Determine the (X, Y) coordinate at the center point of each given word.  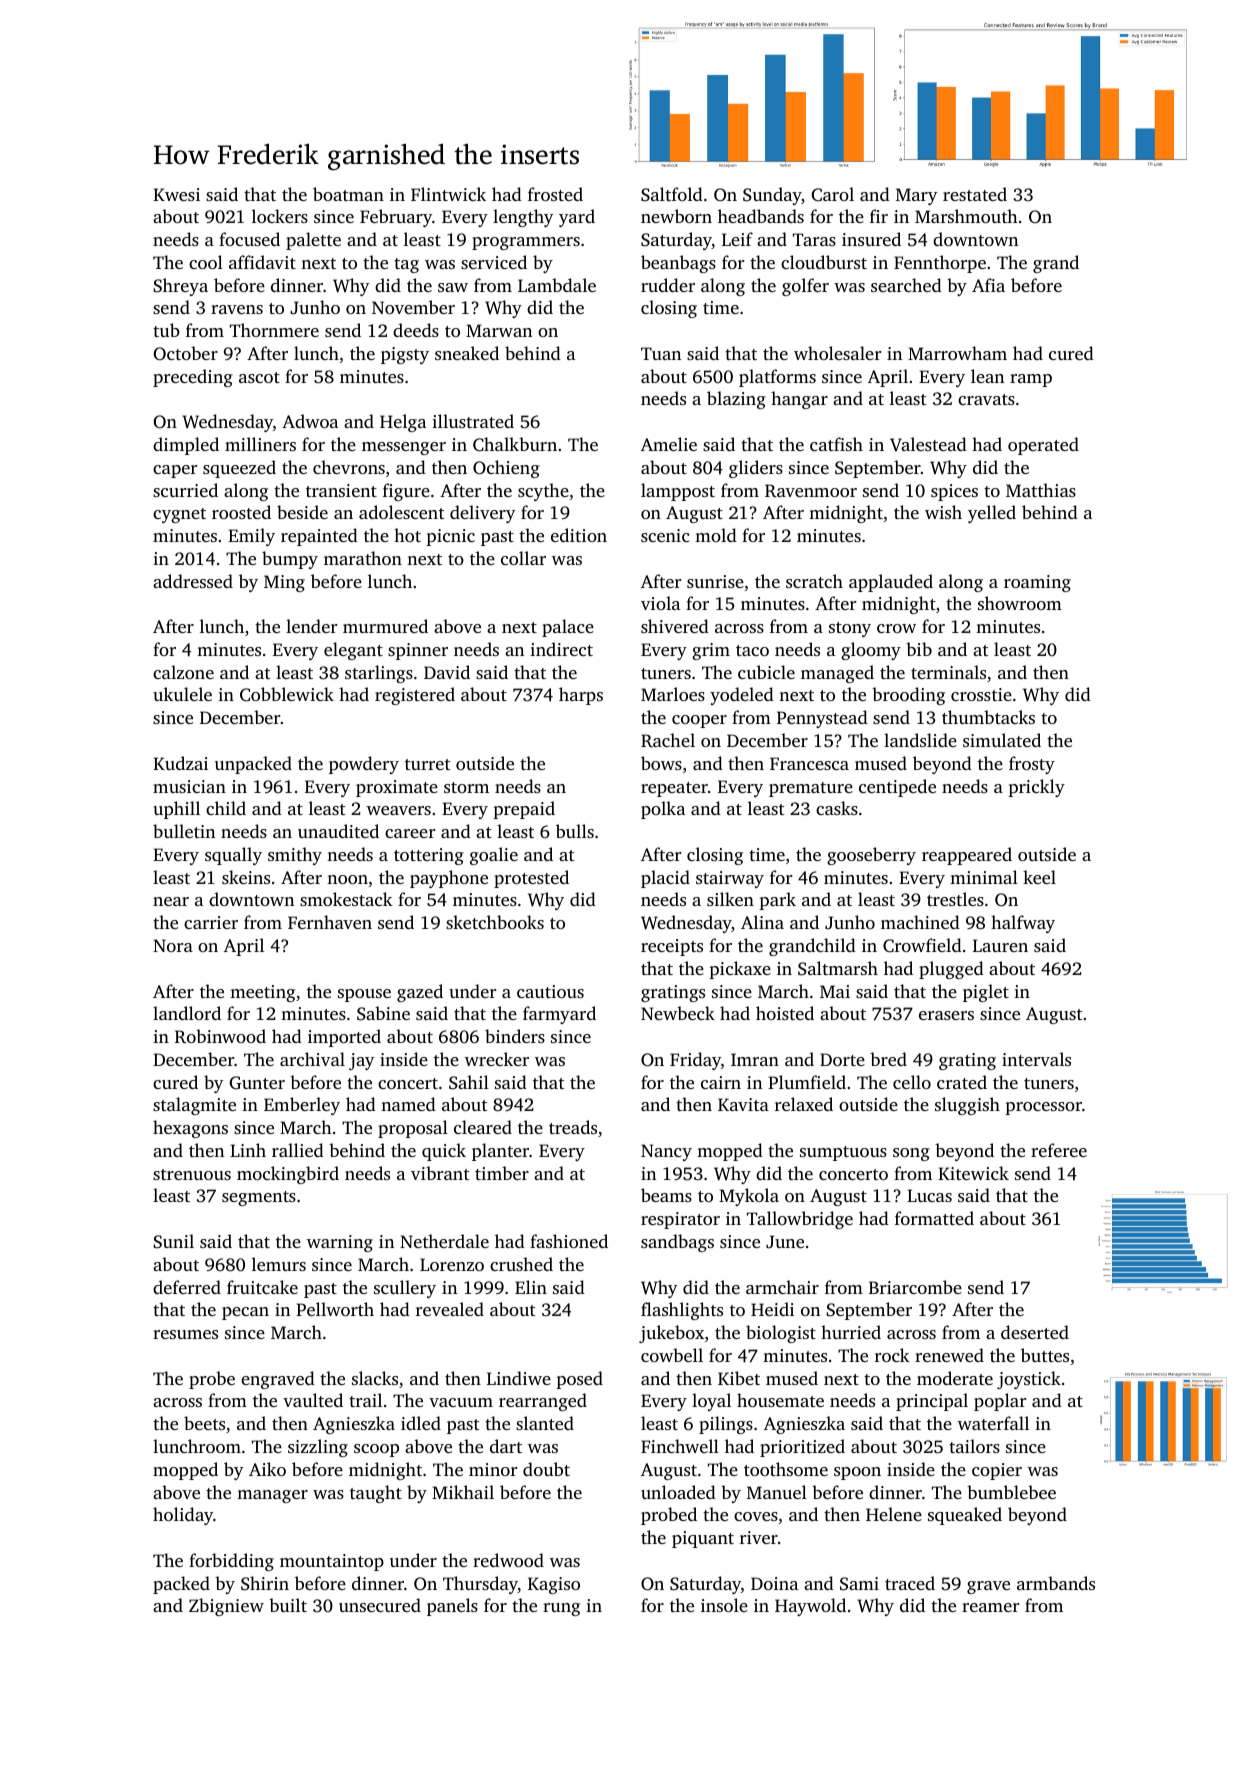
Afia (988, 285)
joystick (1029, 1380)
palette (313, 241)
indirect (561, 649)
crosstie (981, 694)
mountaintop (332, 1562)
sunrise (715, 581)
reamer (991, 1607)
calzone (183, 672)
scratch (814, 581)
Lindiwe (519, 1378)
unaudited (338, 831)
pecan (245, 1313)
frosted (555, 194)
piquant (703, 1539)
